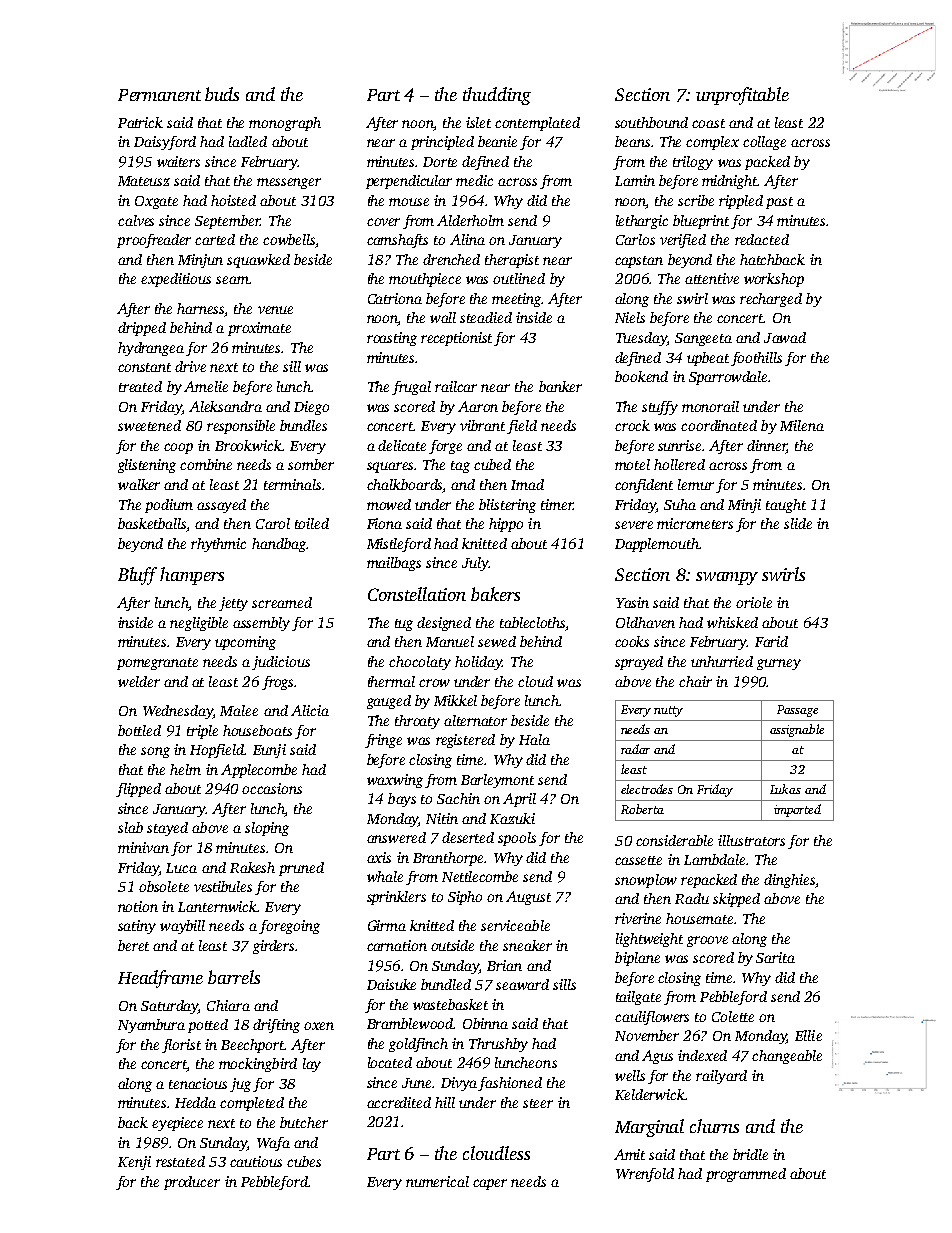  I want to click on sweetened, so click(149, 425).
